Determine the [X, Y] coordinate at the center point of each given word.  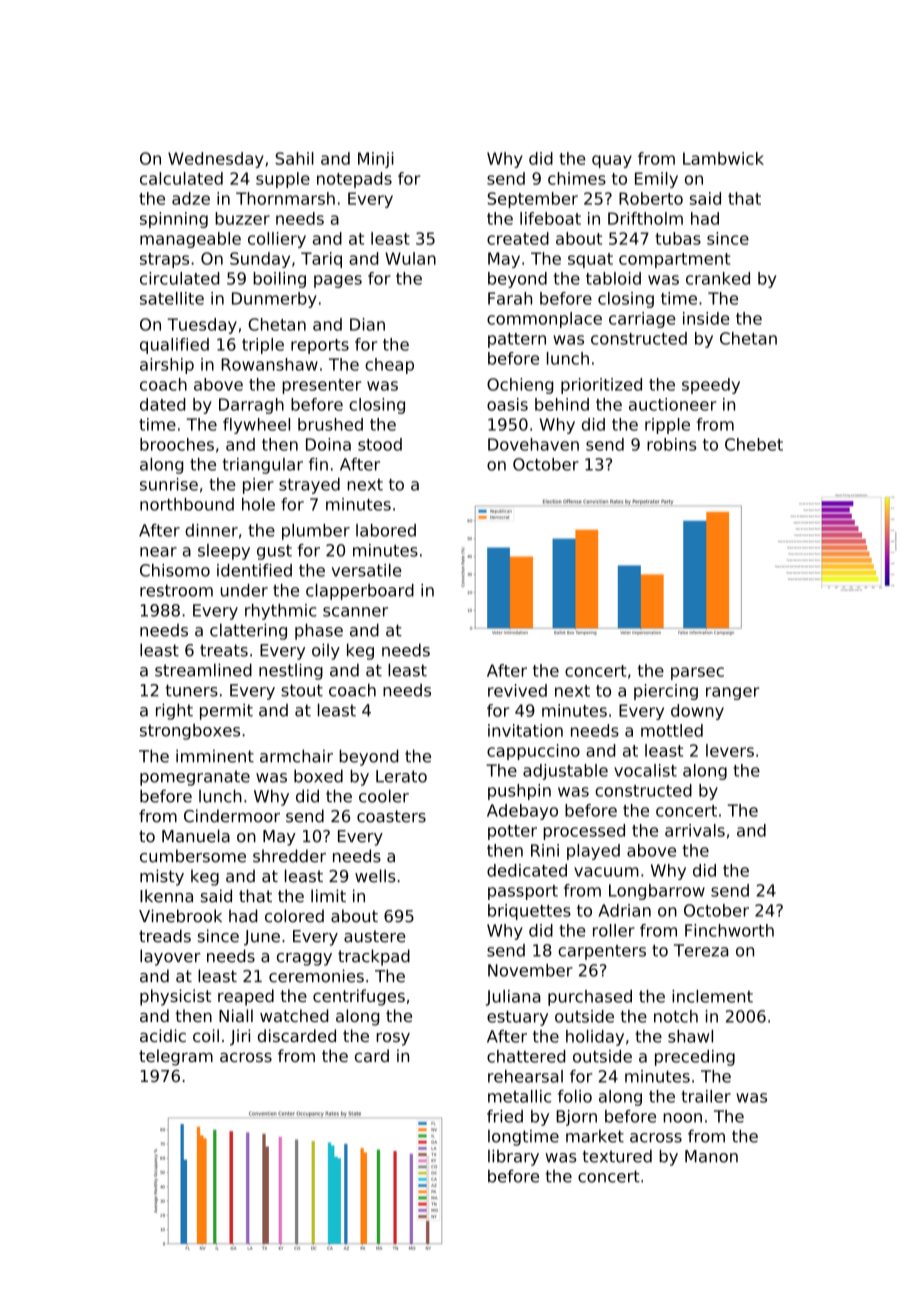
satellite [172, 298]
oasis [507, 404]
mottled [672, 730]
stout [302, 690]
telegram [176, 1057]
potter [512, 832]
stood [380, 444]
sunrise [169, 484]
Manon [711, 1156]
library [513, 1157]
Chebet [754, 444]
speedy [711, 386]
